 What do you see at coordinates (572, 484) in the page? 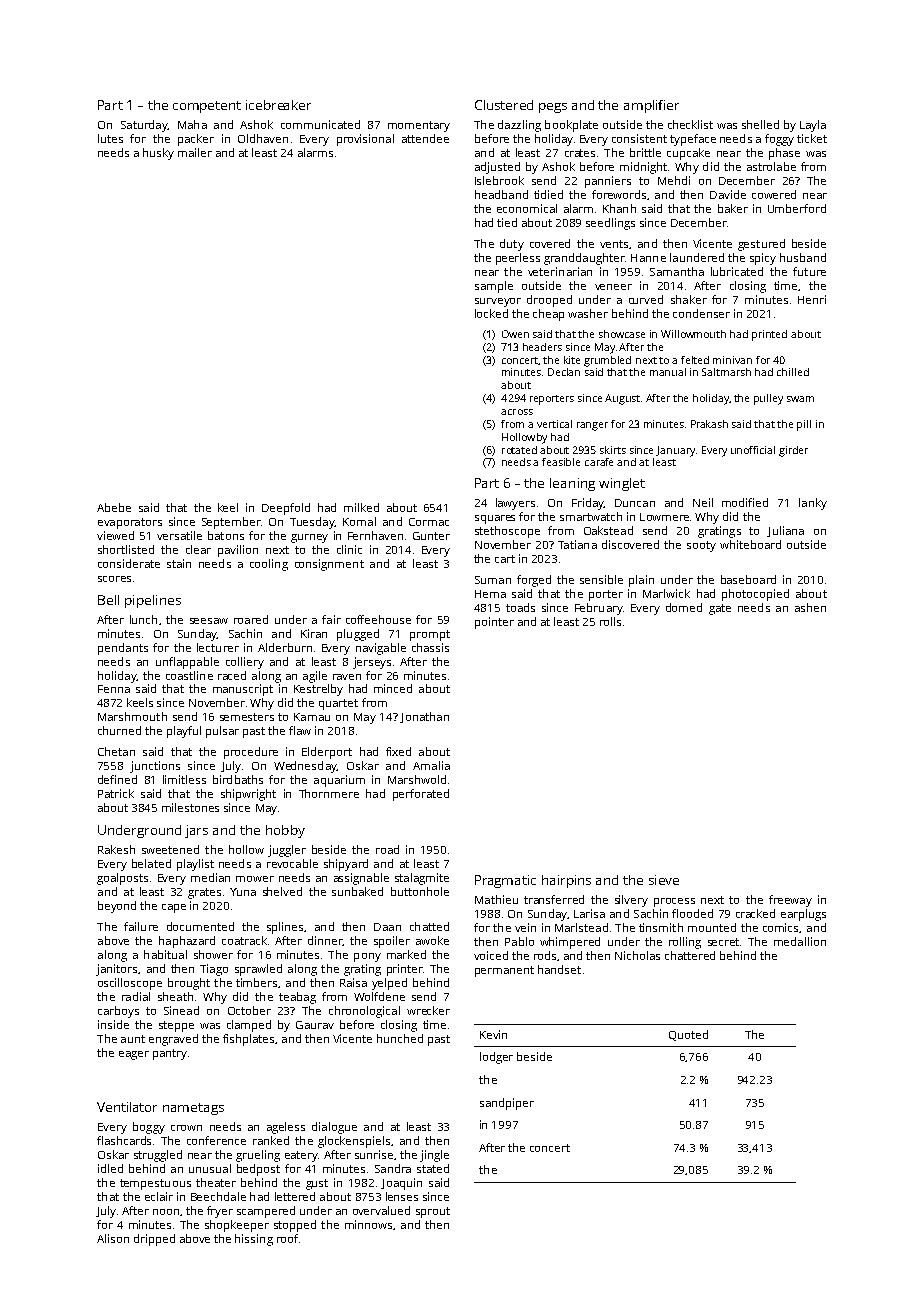
I see `leaning` at bounding box center [572, 484].
